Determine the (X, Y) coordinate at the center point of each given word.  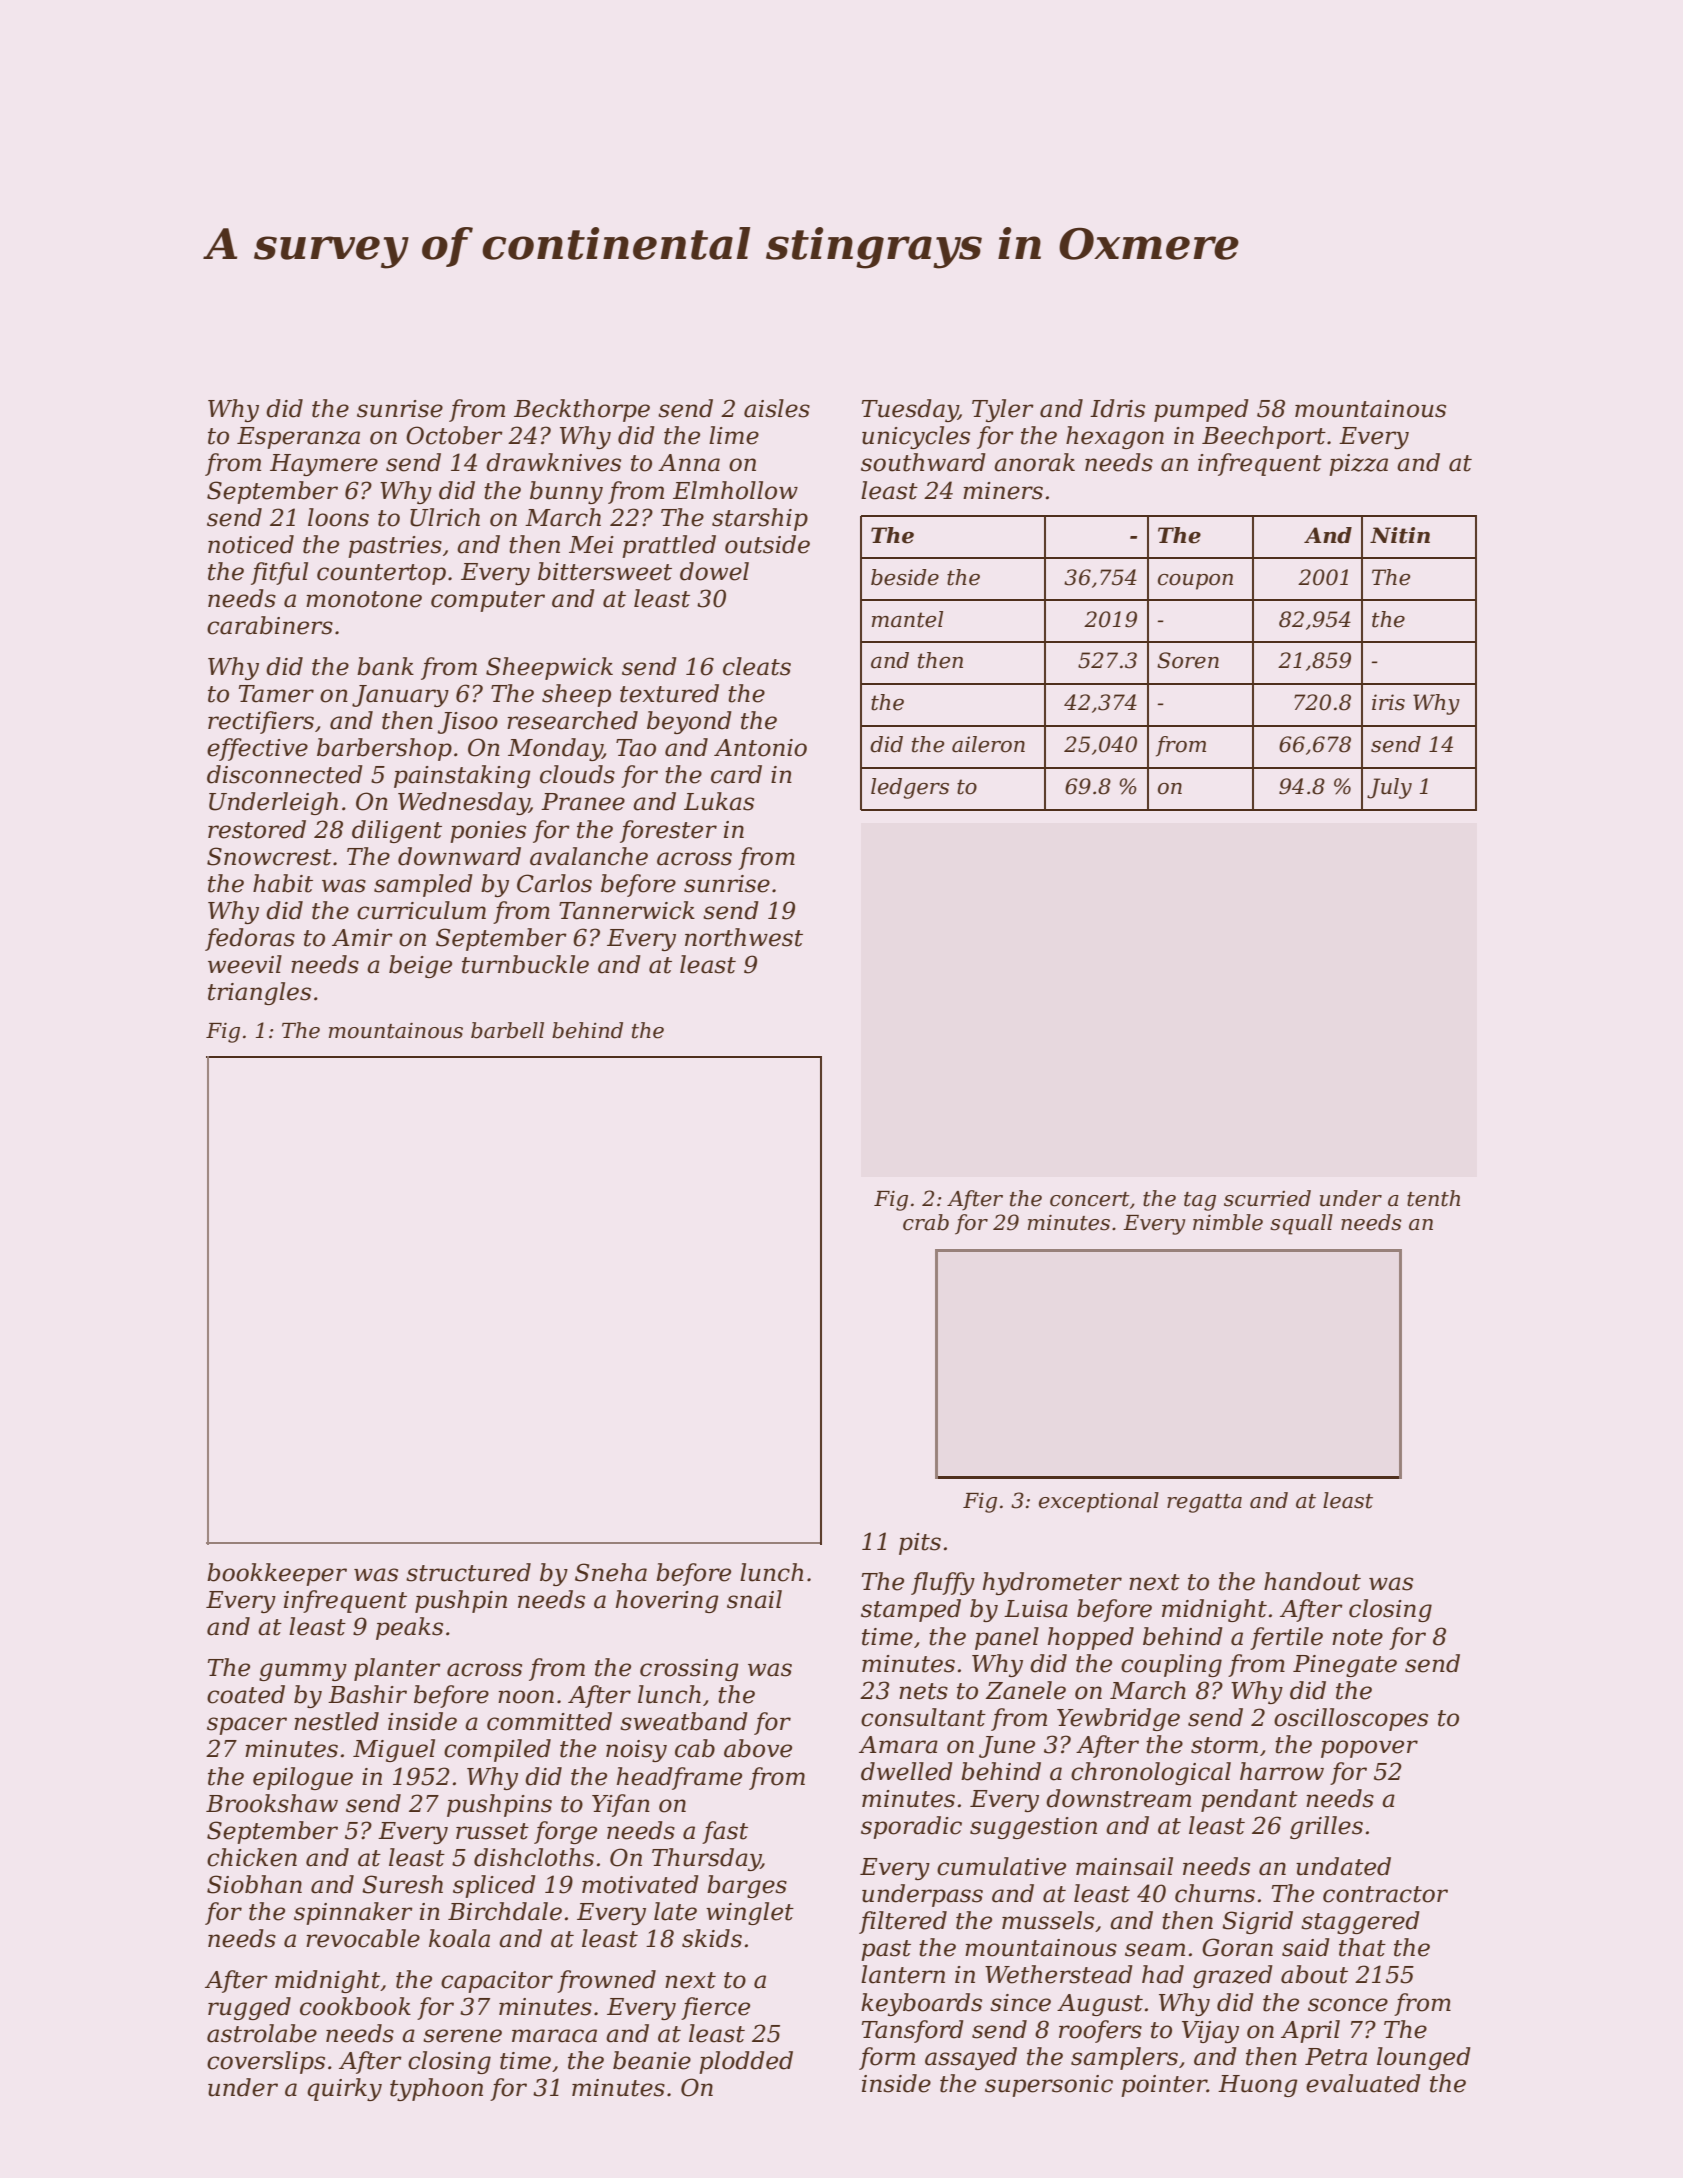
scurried (1267, 1198)
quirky (344, 2089)
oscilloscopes (1351, 1719)
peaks (409, 1628)
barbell (507, 1030)
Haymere (324, 465)
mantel (907, 619)
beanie (652, 2060)
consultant (923, 1717)
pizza (1358, 465)
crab (926, 1222)
